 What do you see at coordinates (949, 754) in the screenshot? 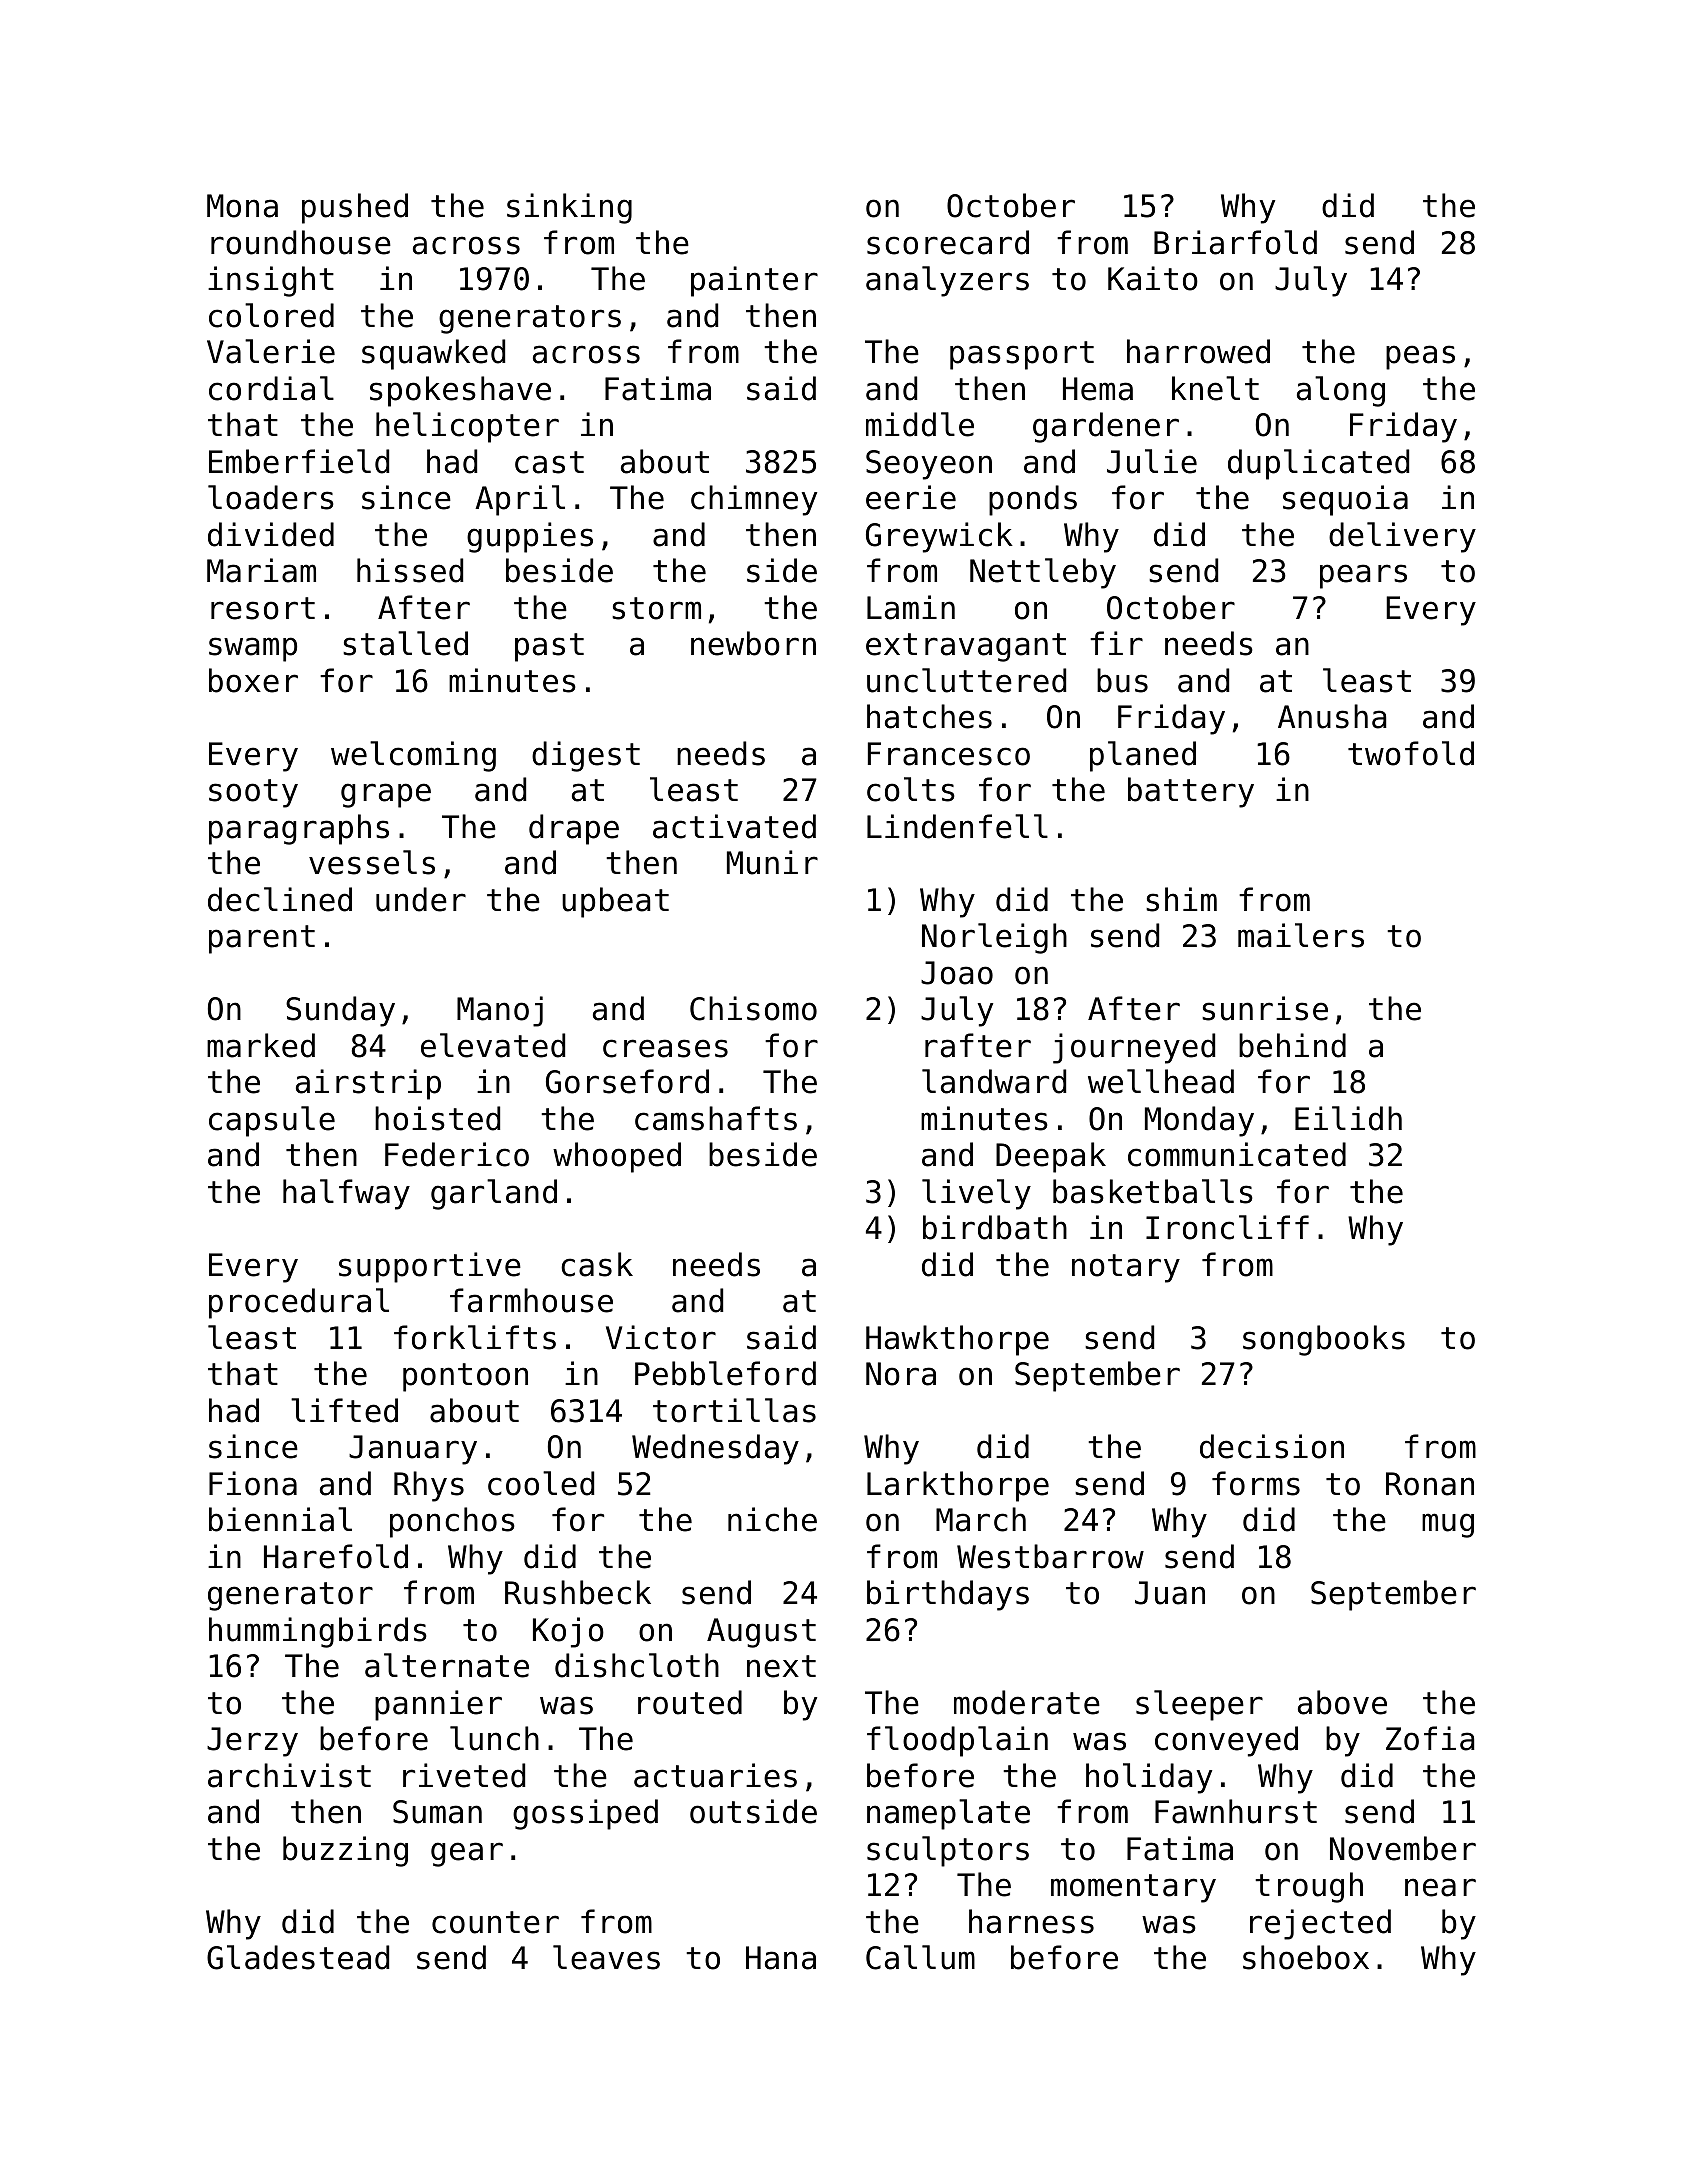
I see `Francesco` at bounding box center [949, 754].
